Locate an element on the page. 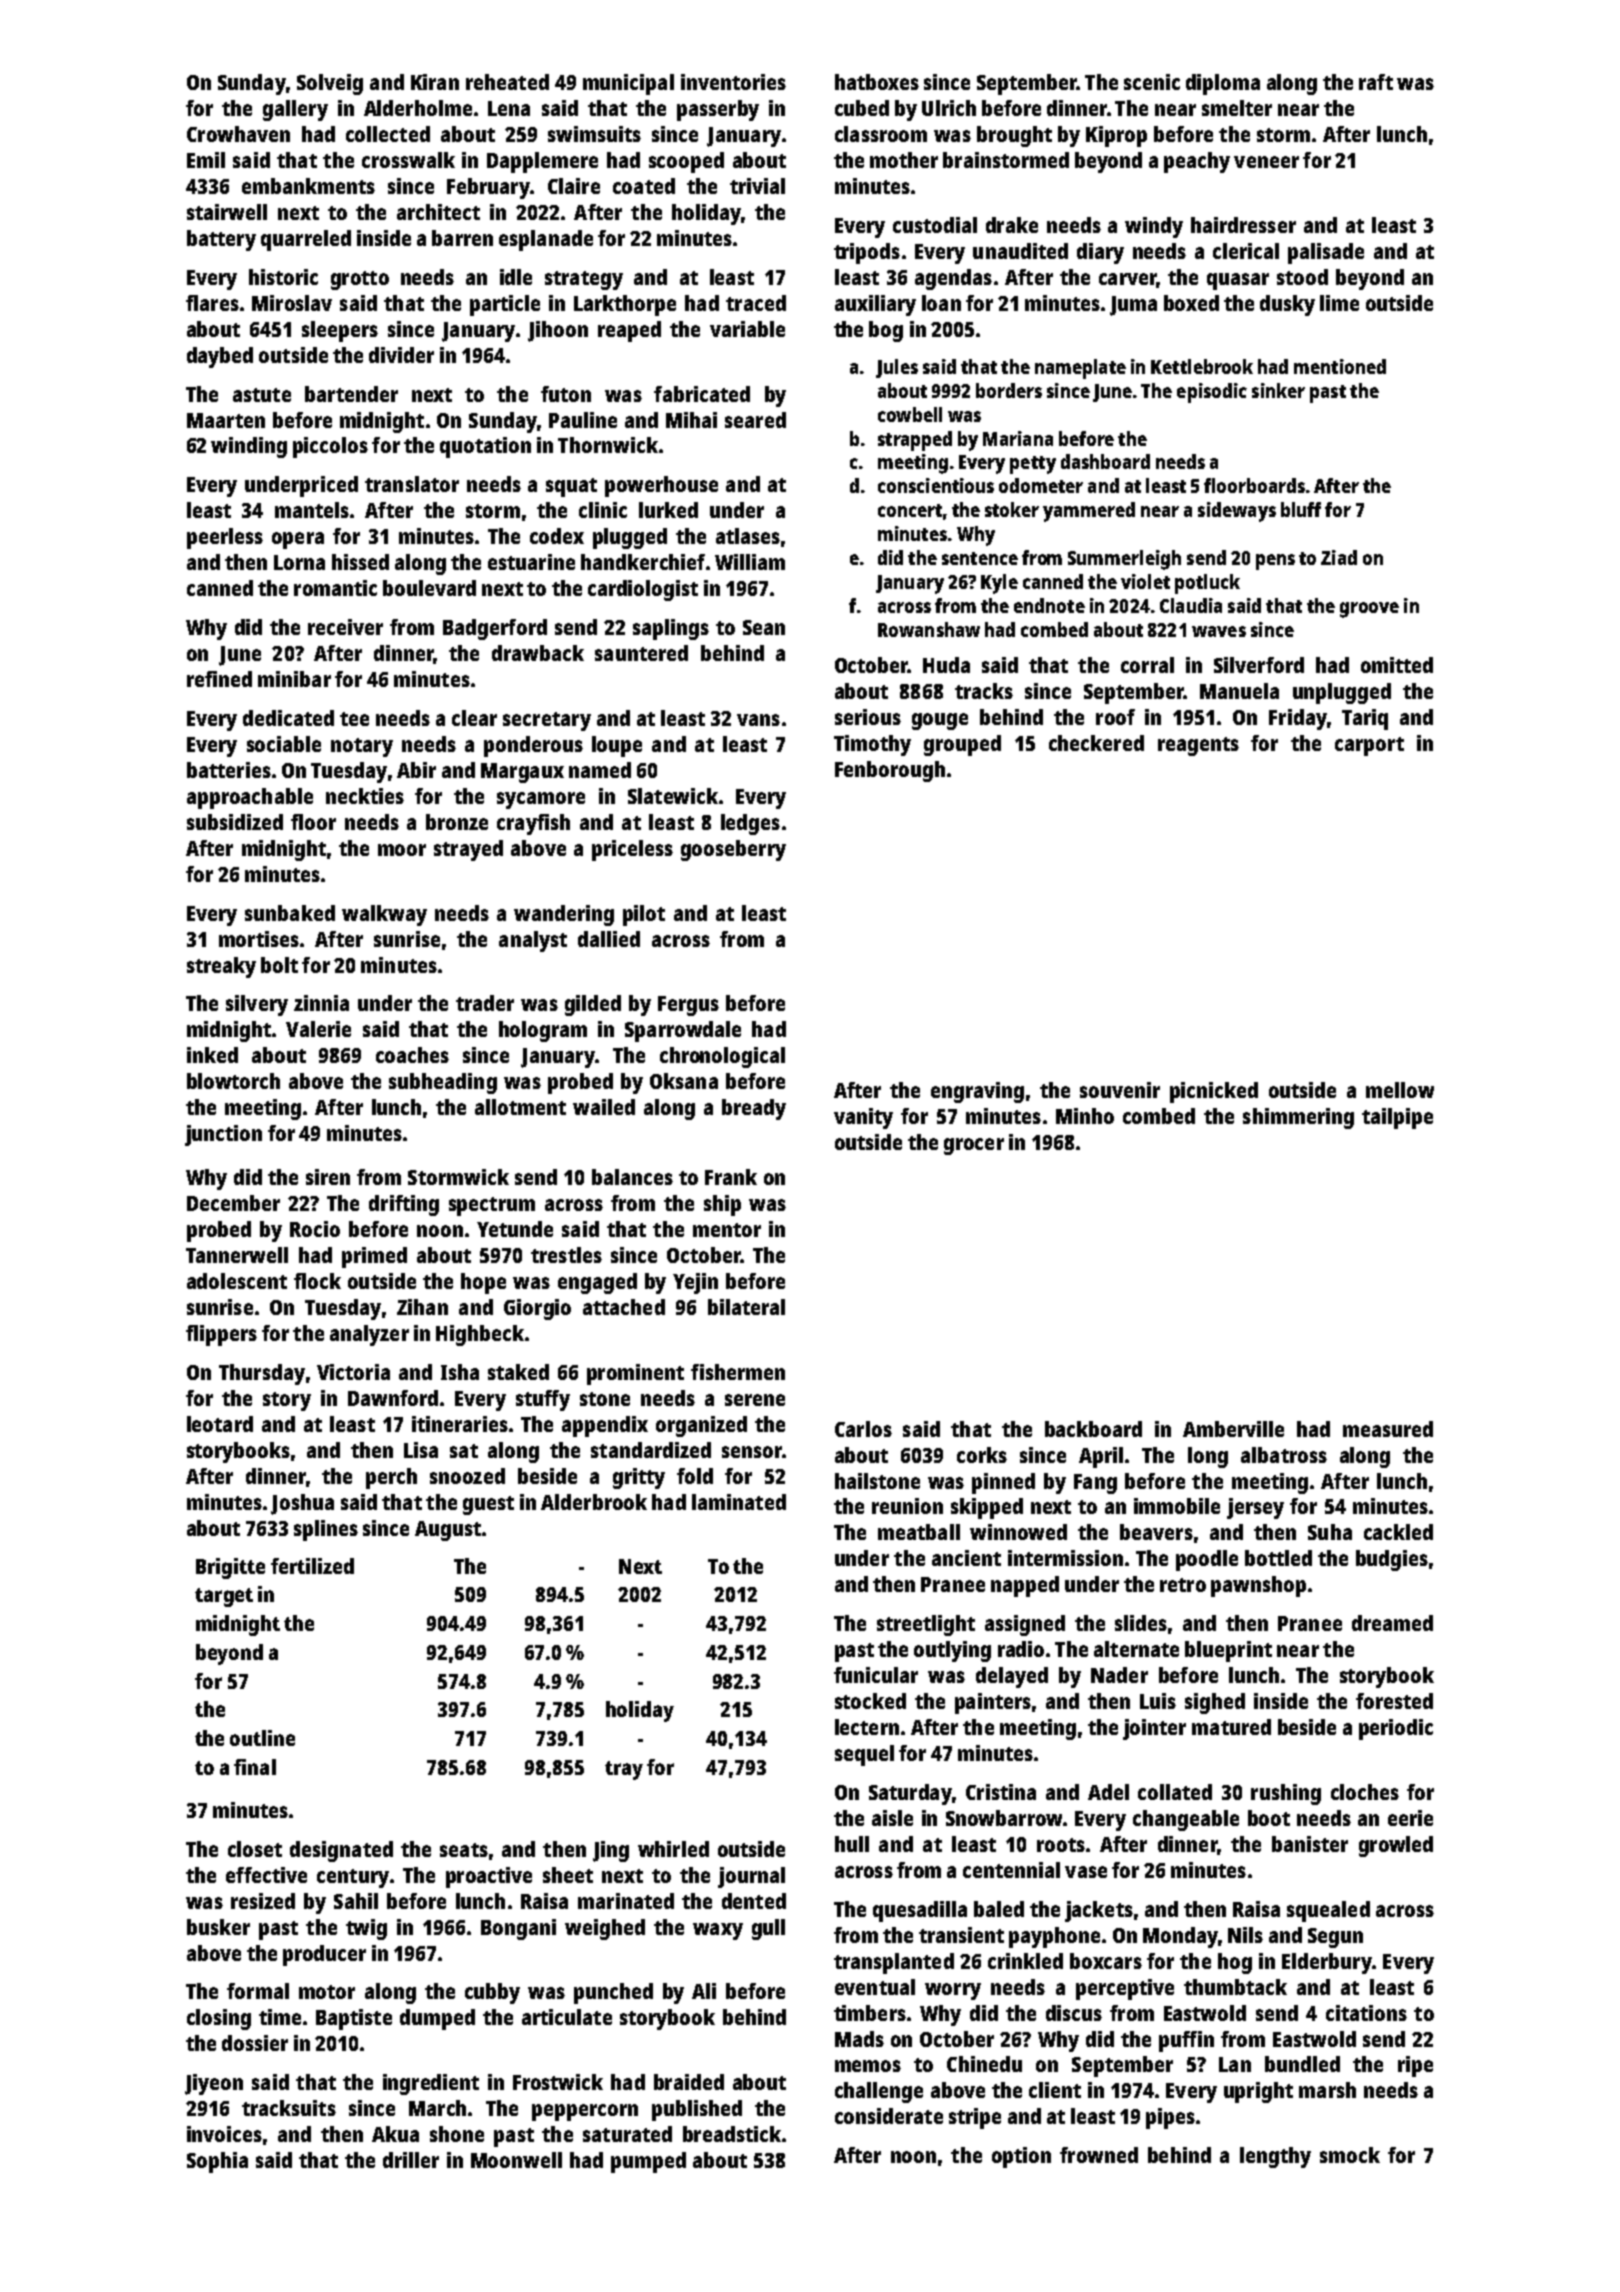  published is located at coordinates (697, 2110).
